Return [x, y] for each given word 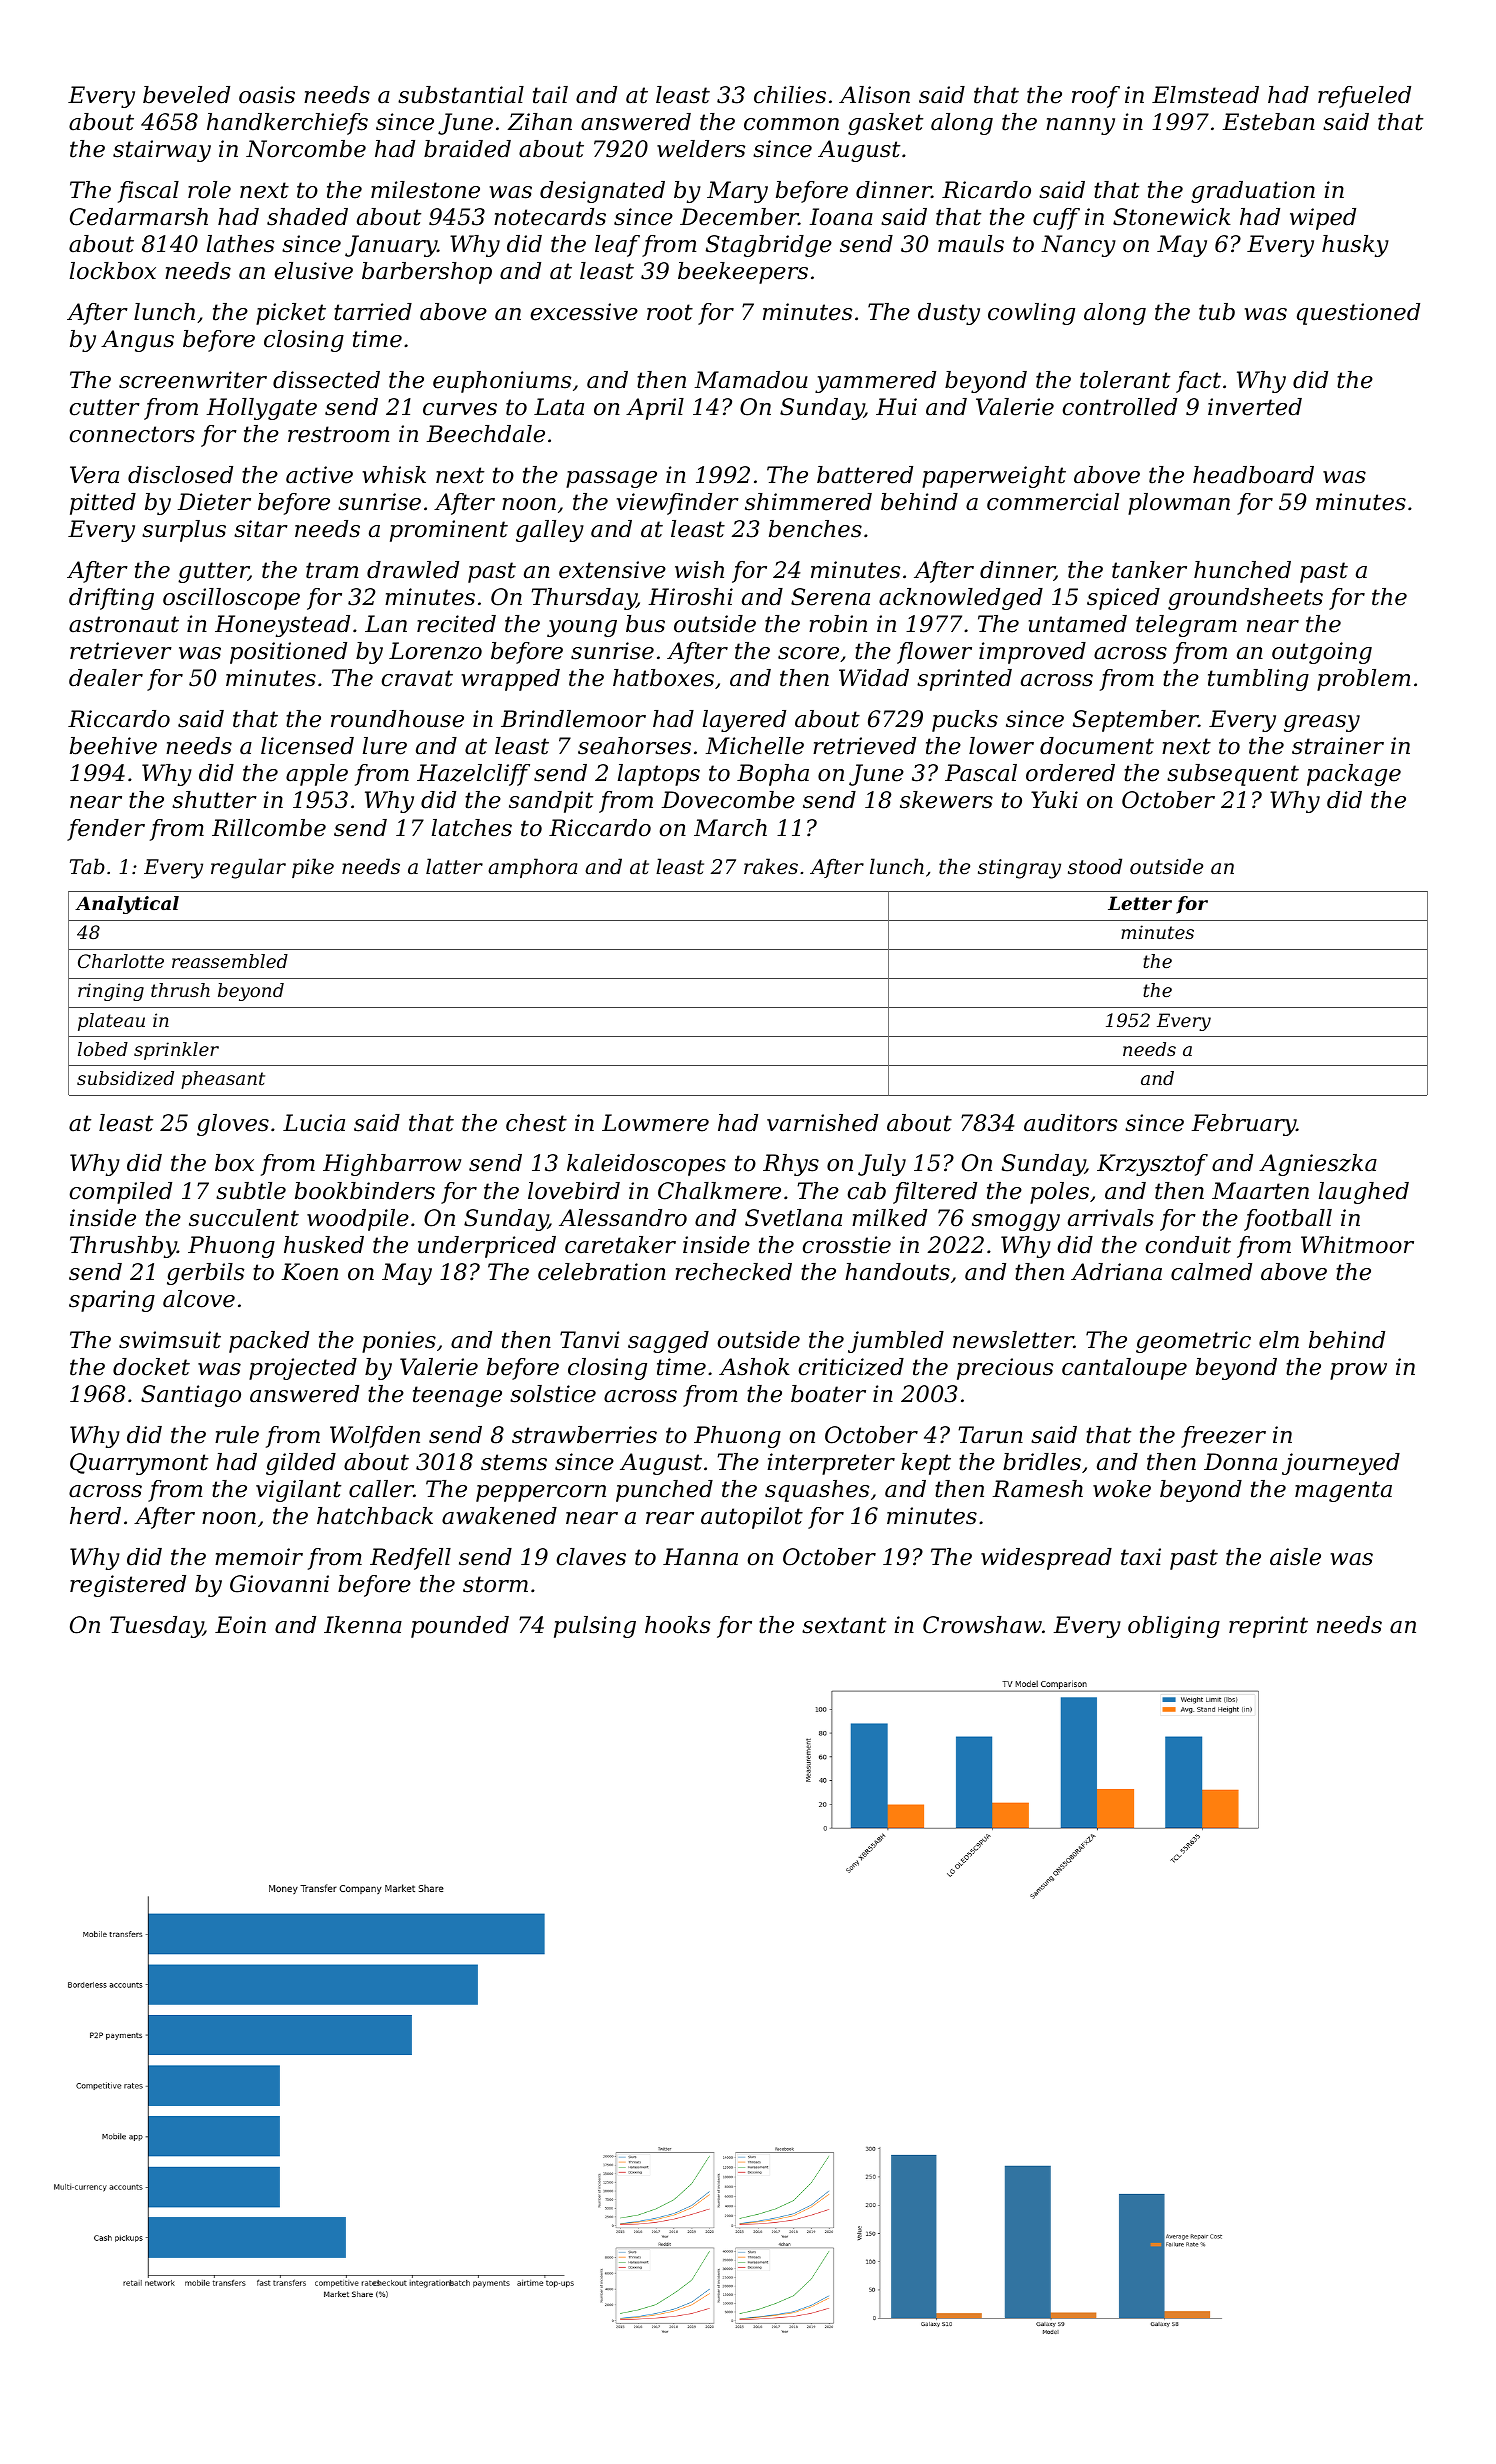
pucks [965, 721]
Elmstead [1205, 95]
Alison [874, 95]
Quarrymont [139, 1464]
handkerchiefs [287, 124]
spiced [1123, 599]
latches [472, 828]
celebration [602, 1272]
